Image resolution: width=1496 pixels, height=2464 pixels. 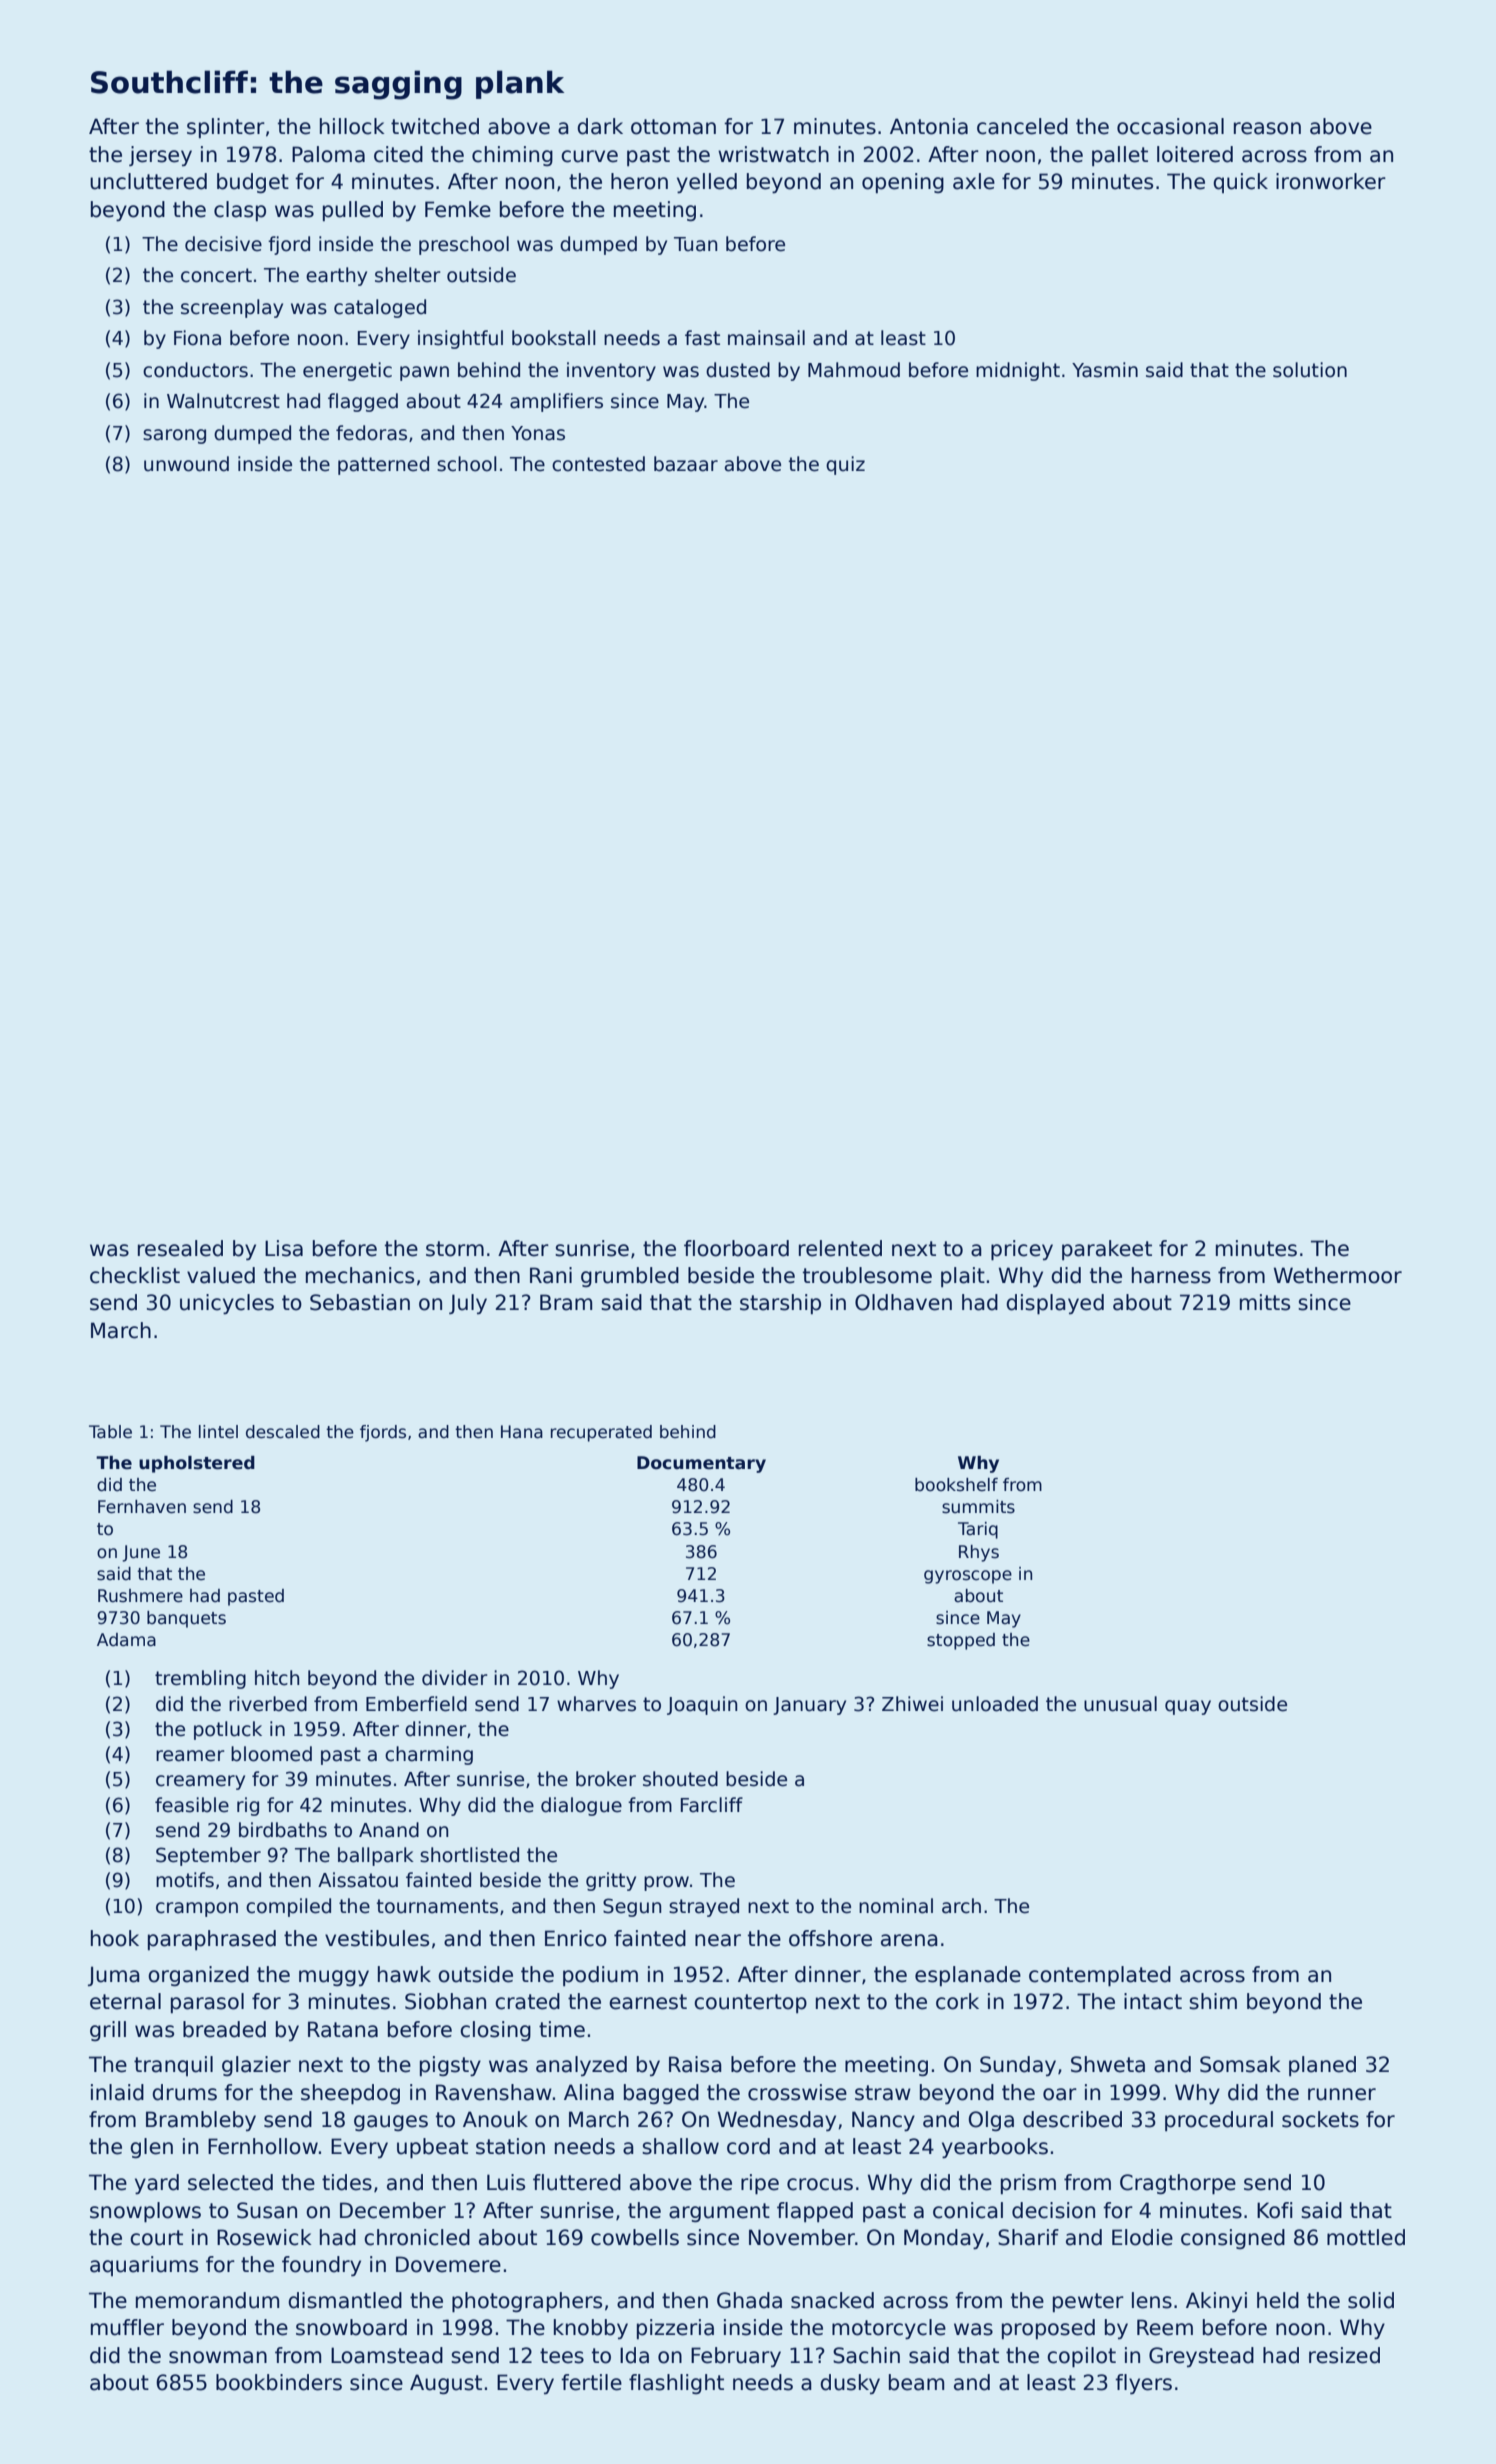 I want to click on hillock, so click(x=352, y=126).
